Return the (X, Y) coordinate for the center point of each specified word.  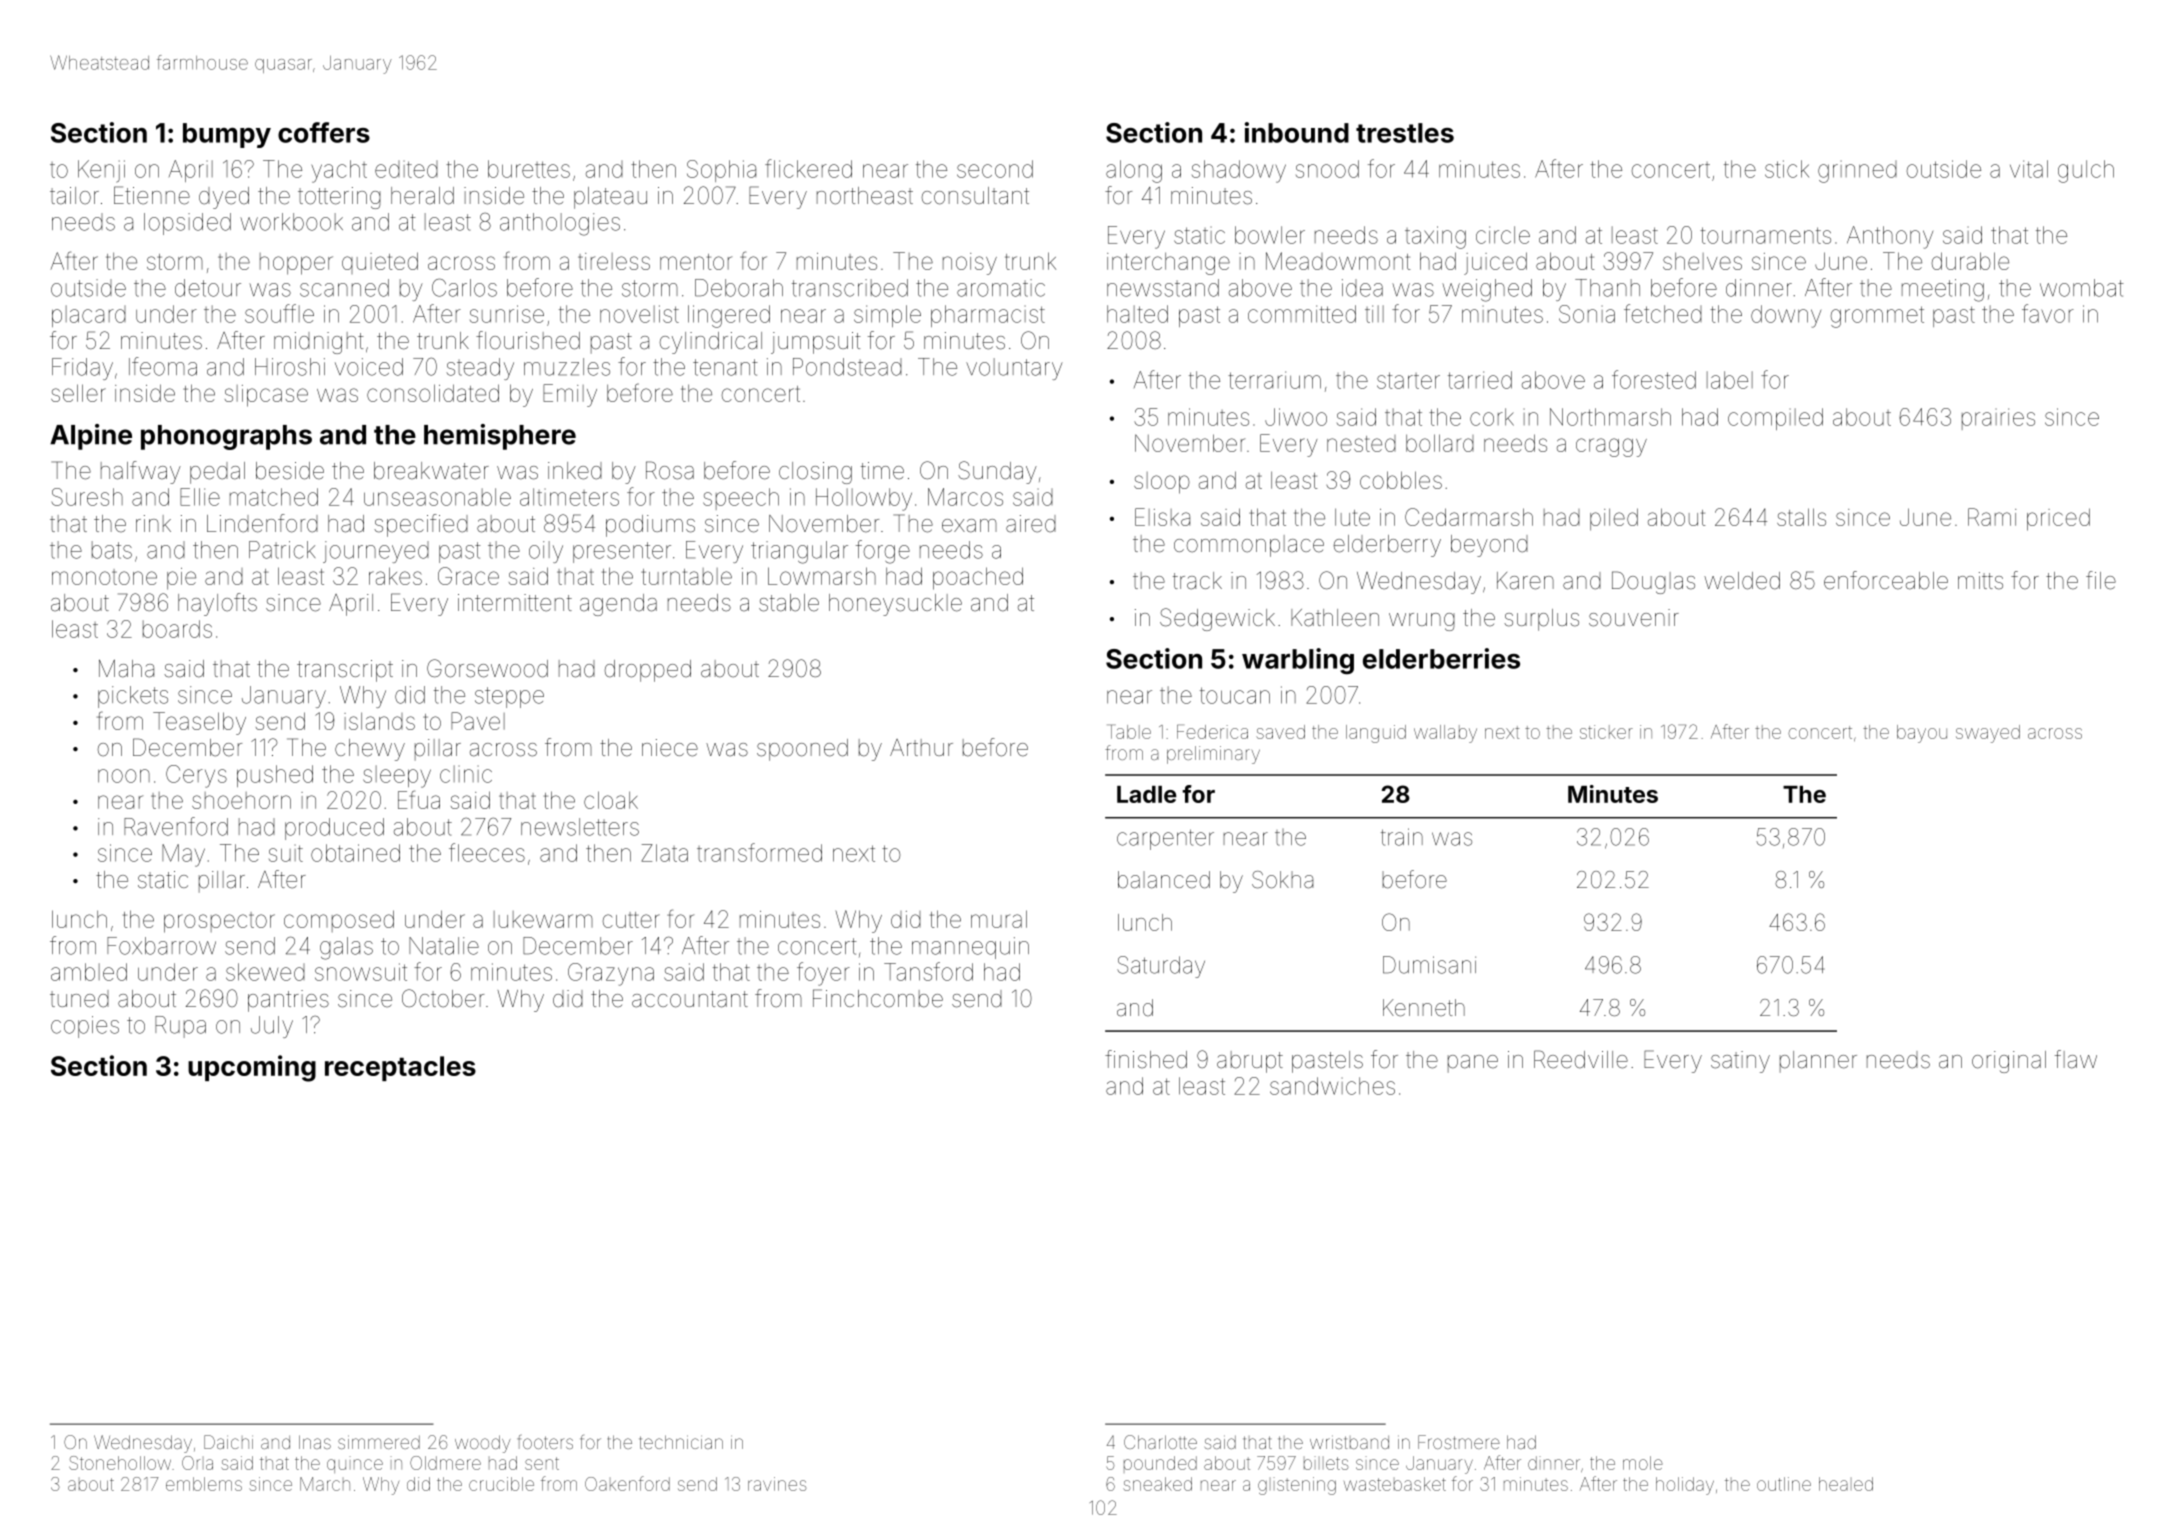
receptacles (400, 1068)
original (2009, 1062)
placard (89, 316)
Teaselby (199, 723)
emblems (204, 1484)
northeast (865, 196)
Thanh (1607, 288)
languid (1376, 734)
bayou (1922, 734)
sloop (1162, 483)
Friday (82, 369)
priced (2058, 519)
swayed (1988, 734)
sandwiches (1332, 1086)
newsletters (580, 827)
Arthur (921, 747)
